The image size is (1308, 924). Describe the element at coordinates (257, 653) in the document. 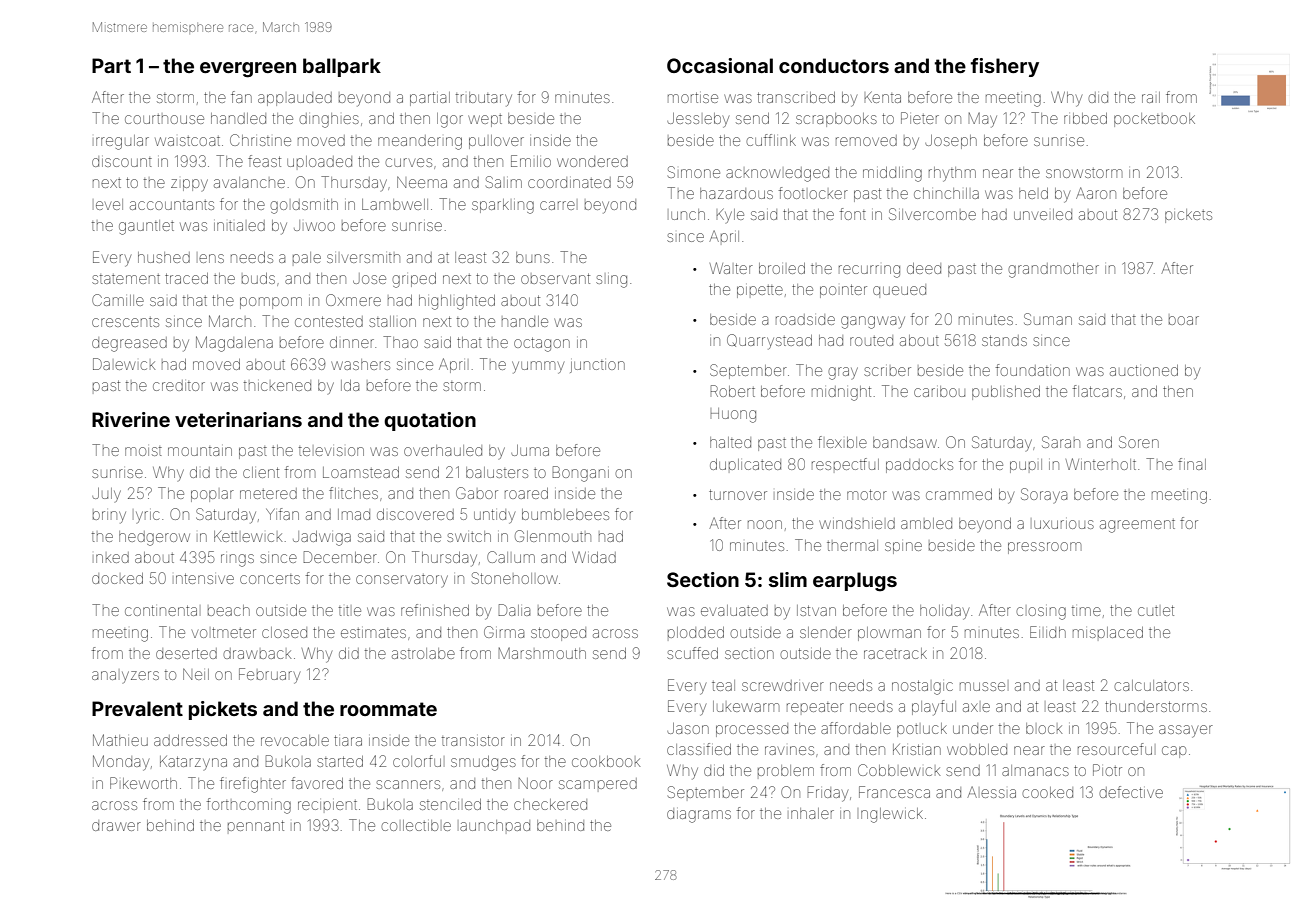

I see `drawback` at that location.
